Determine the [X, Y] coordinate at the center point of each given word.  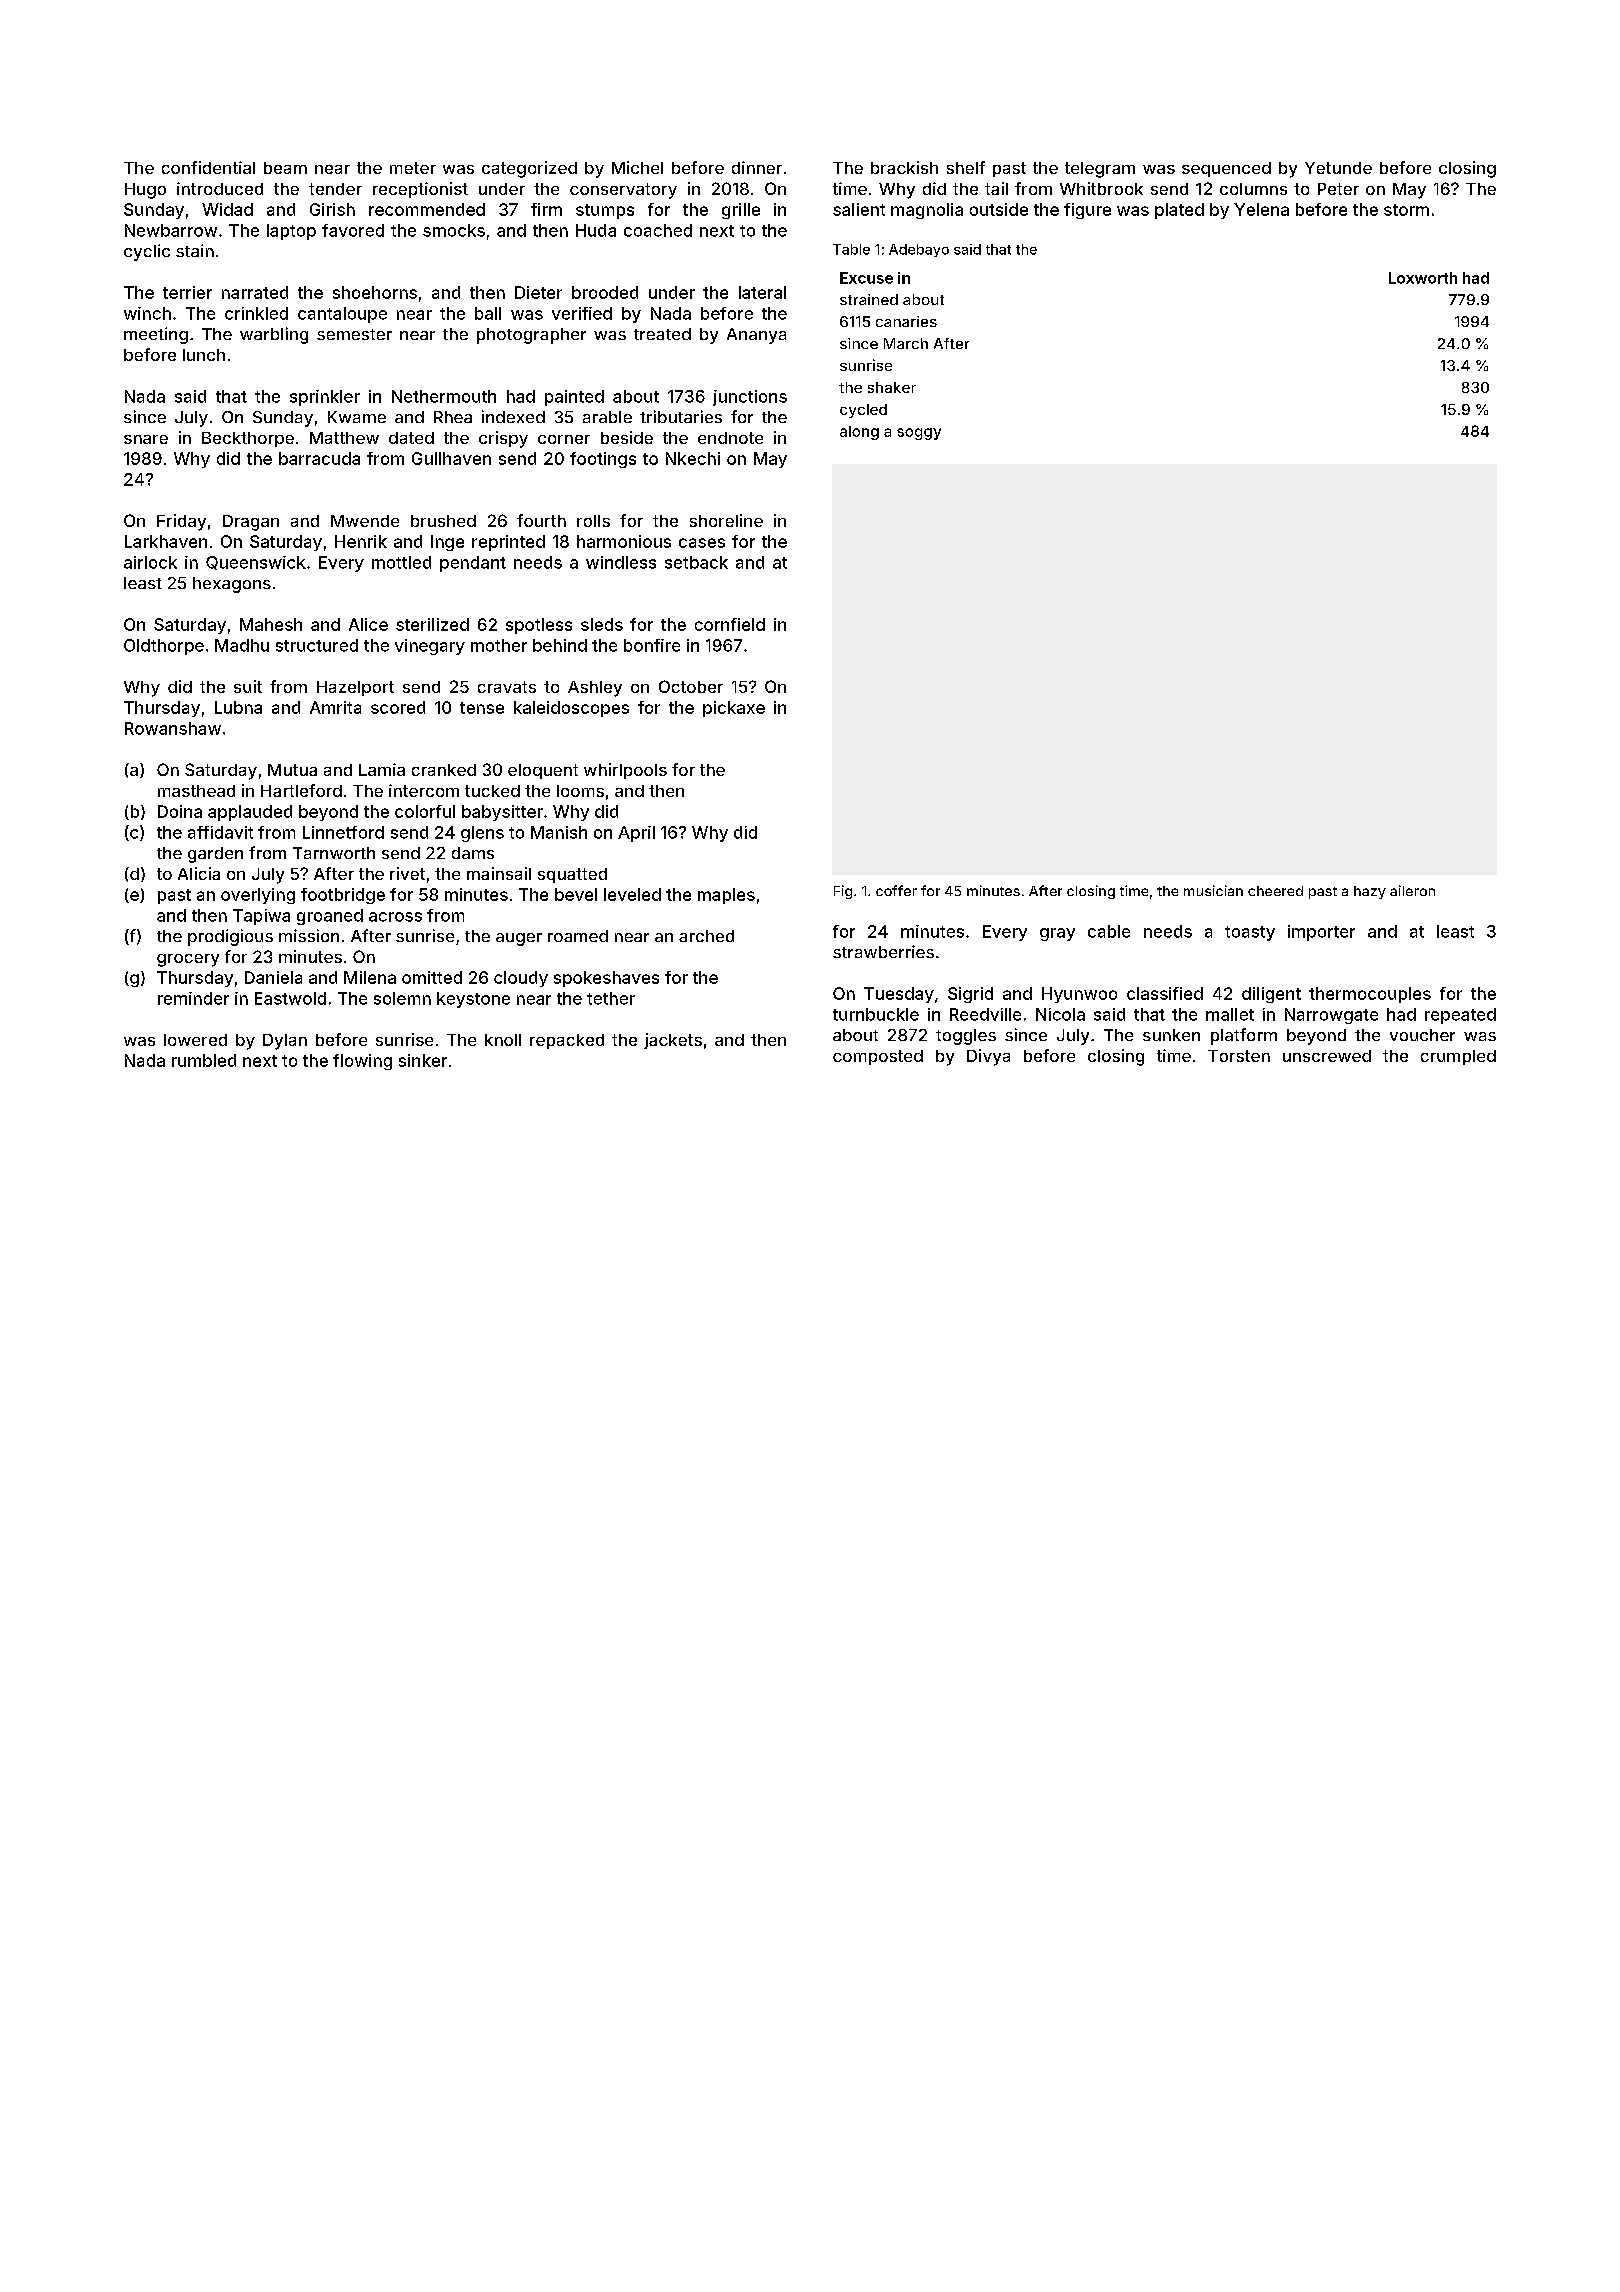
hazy [1370, 892]
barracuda [319, 458]
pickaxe [734, 709]
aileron [1412, 890]
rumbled [204, 1060]
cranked [444, 770]
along [859, 433]
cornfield [730, 624]
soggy [919, 434]
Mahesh [271, 624]
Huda [596, 230]
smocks [454, 230]
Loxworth [1423, 278]
